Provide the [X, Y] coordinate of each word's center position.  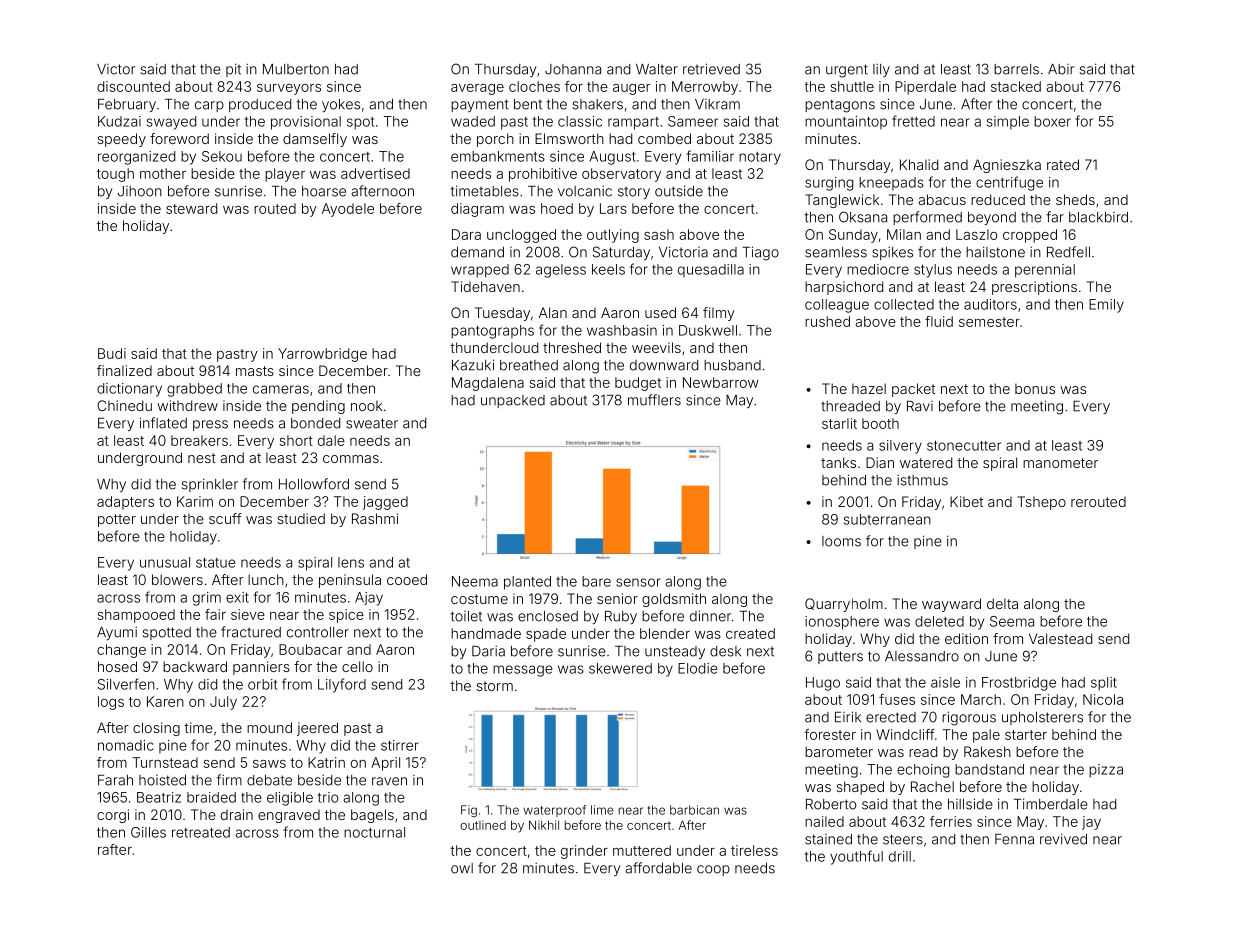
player [285, 175]
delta [1002, 603]
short [296, 440]
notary [760, 158]
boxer [1052, 121]
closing [156, 729]
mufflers [654, 400]
